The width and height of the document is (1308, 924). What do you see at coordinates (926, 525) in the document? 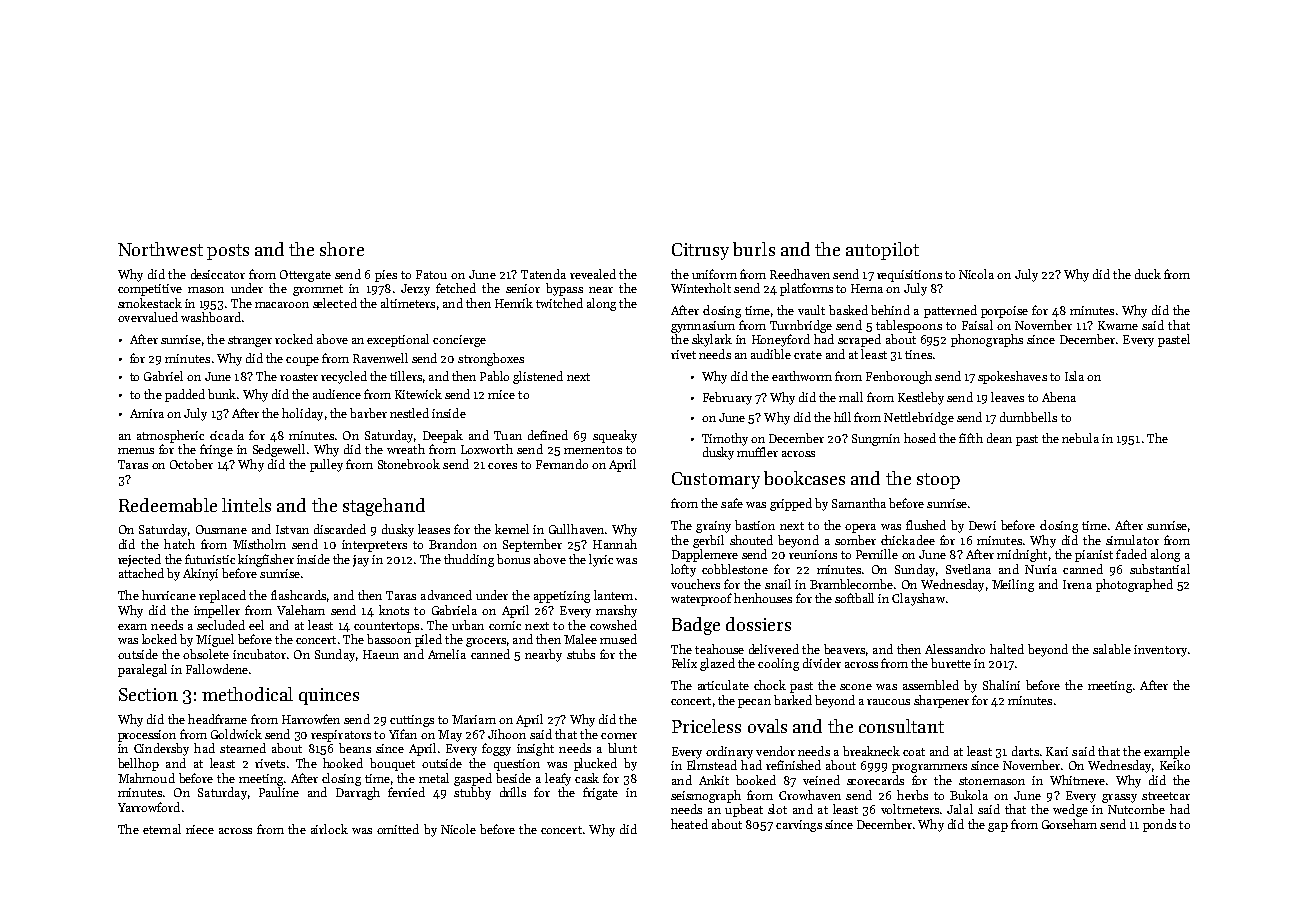
I see `flushed` at bounding box center [926, 525].
